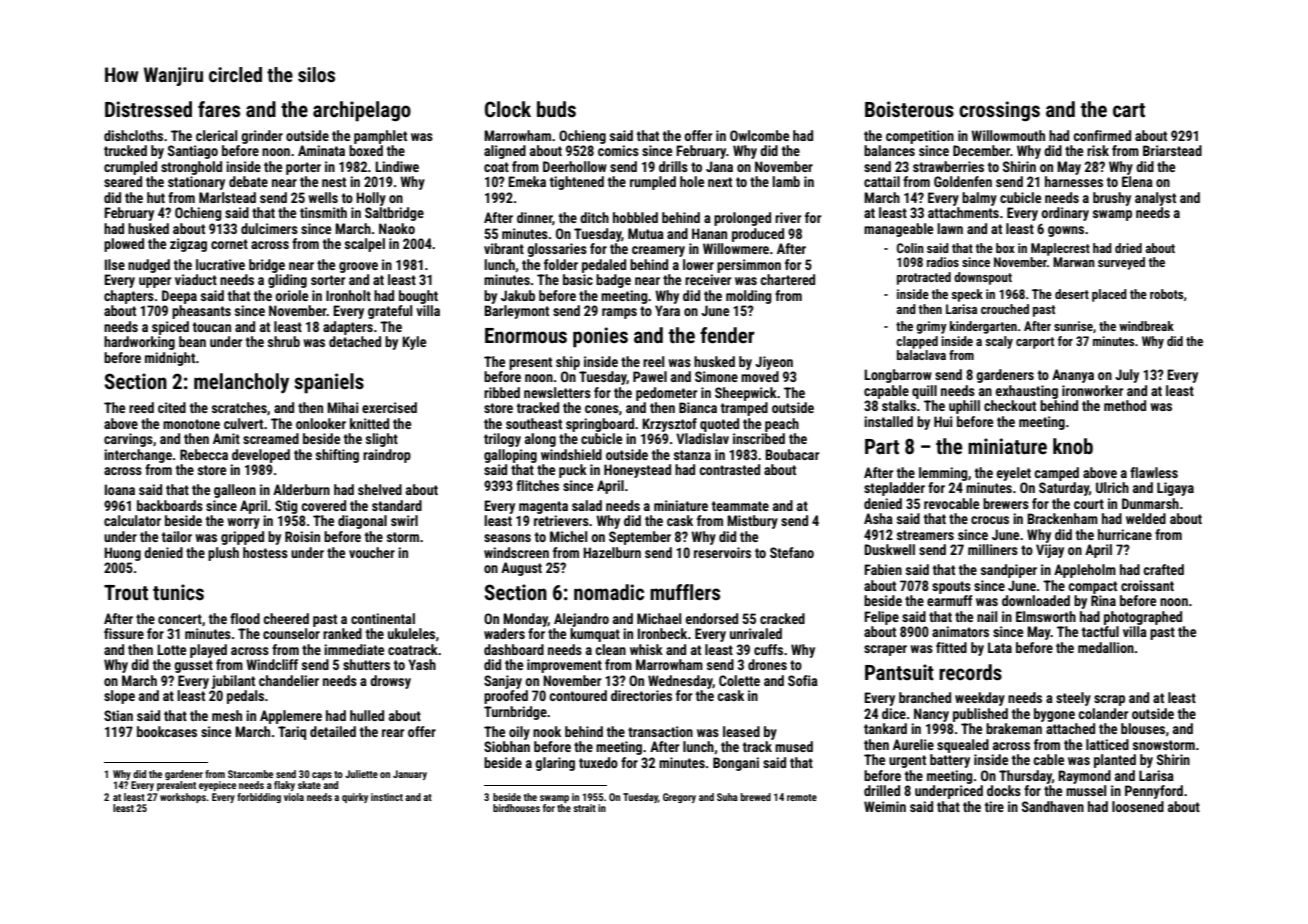 This document has height=924, width=1308. What do you see at coordinates (128, 440) in the document?
I see `carvings` at bounding box center [128, 440].
